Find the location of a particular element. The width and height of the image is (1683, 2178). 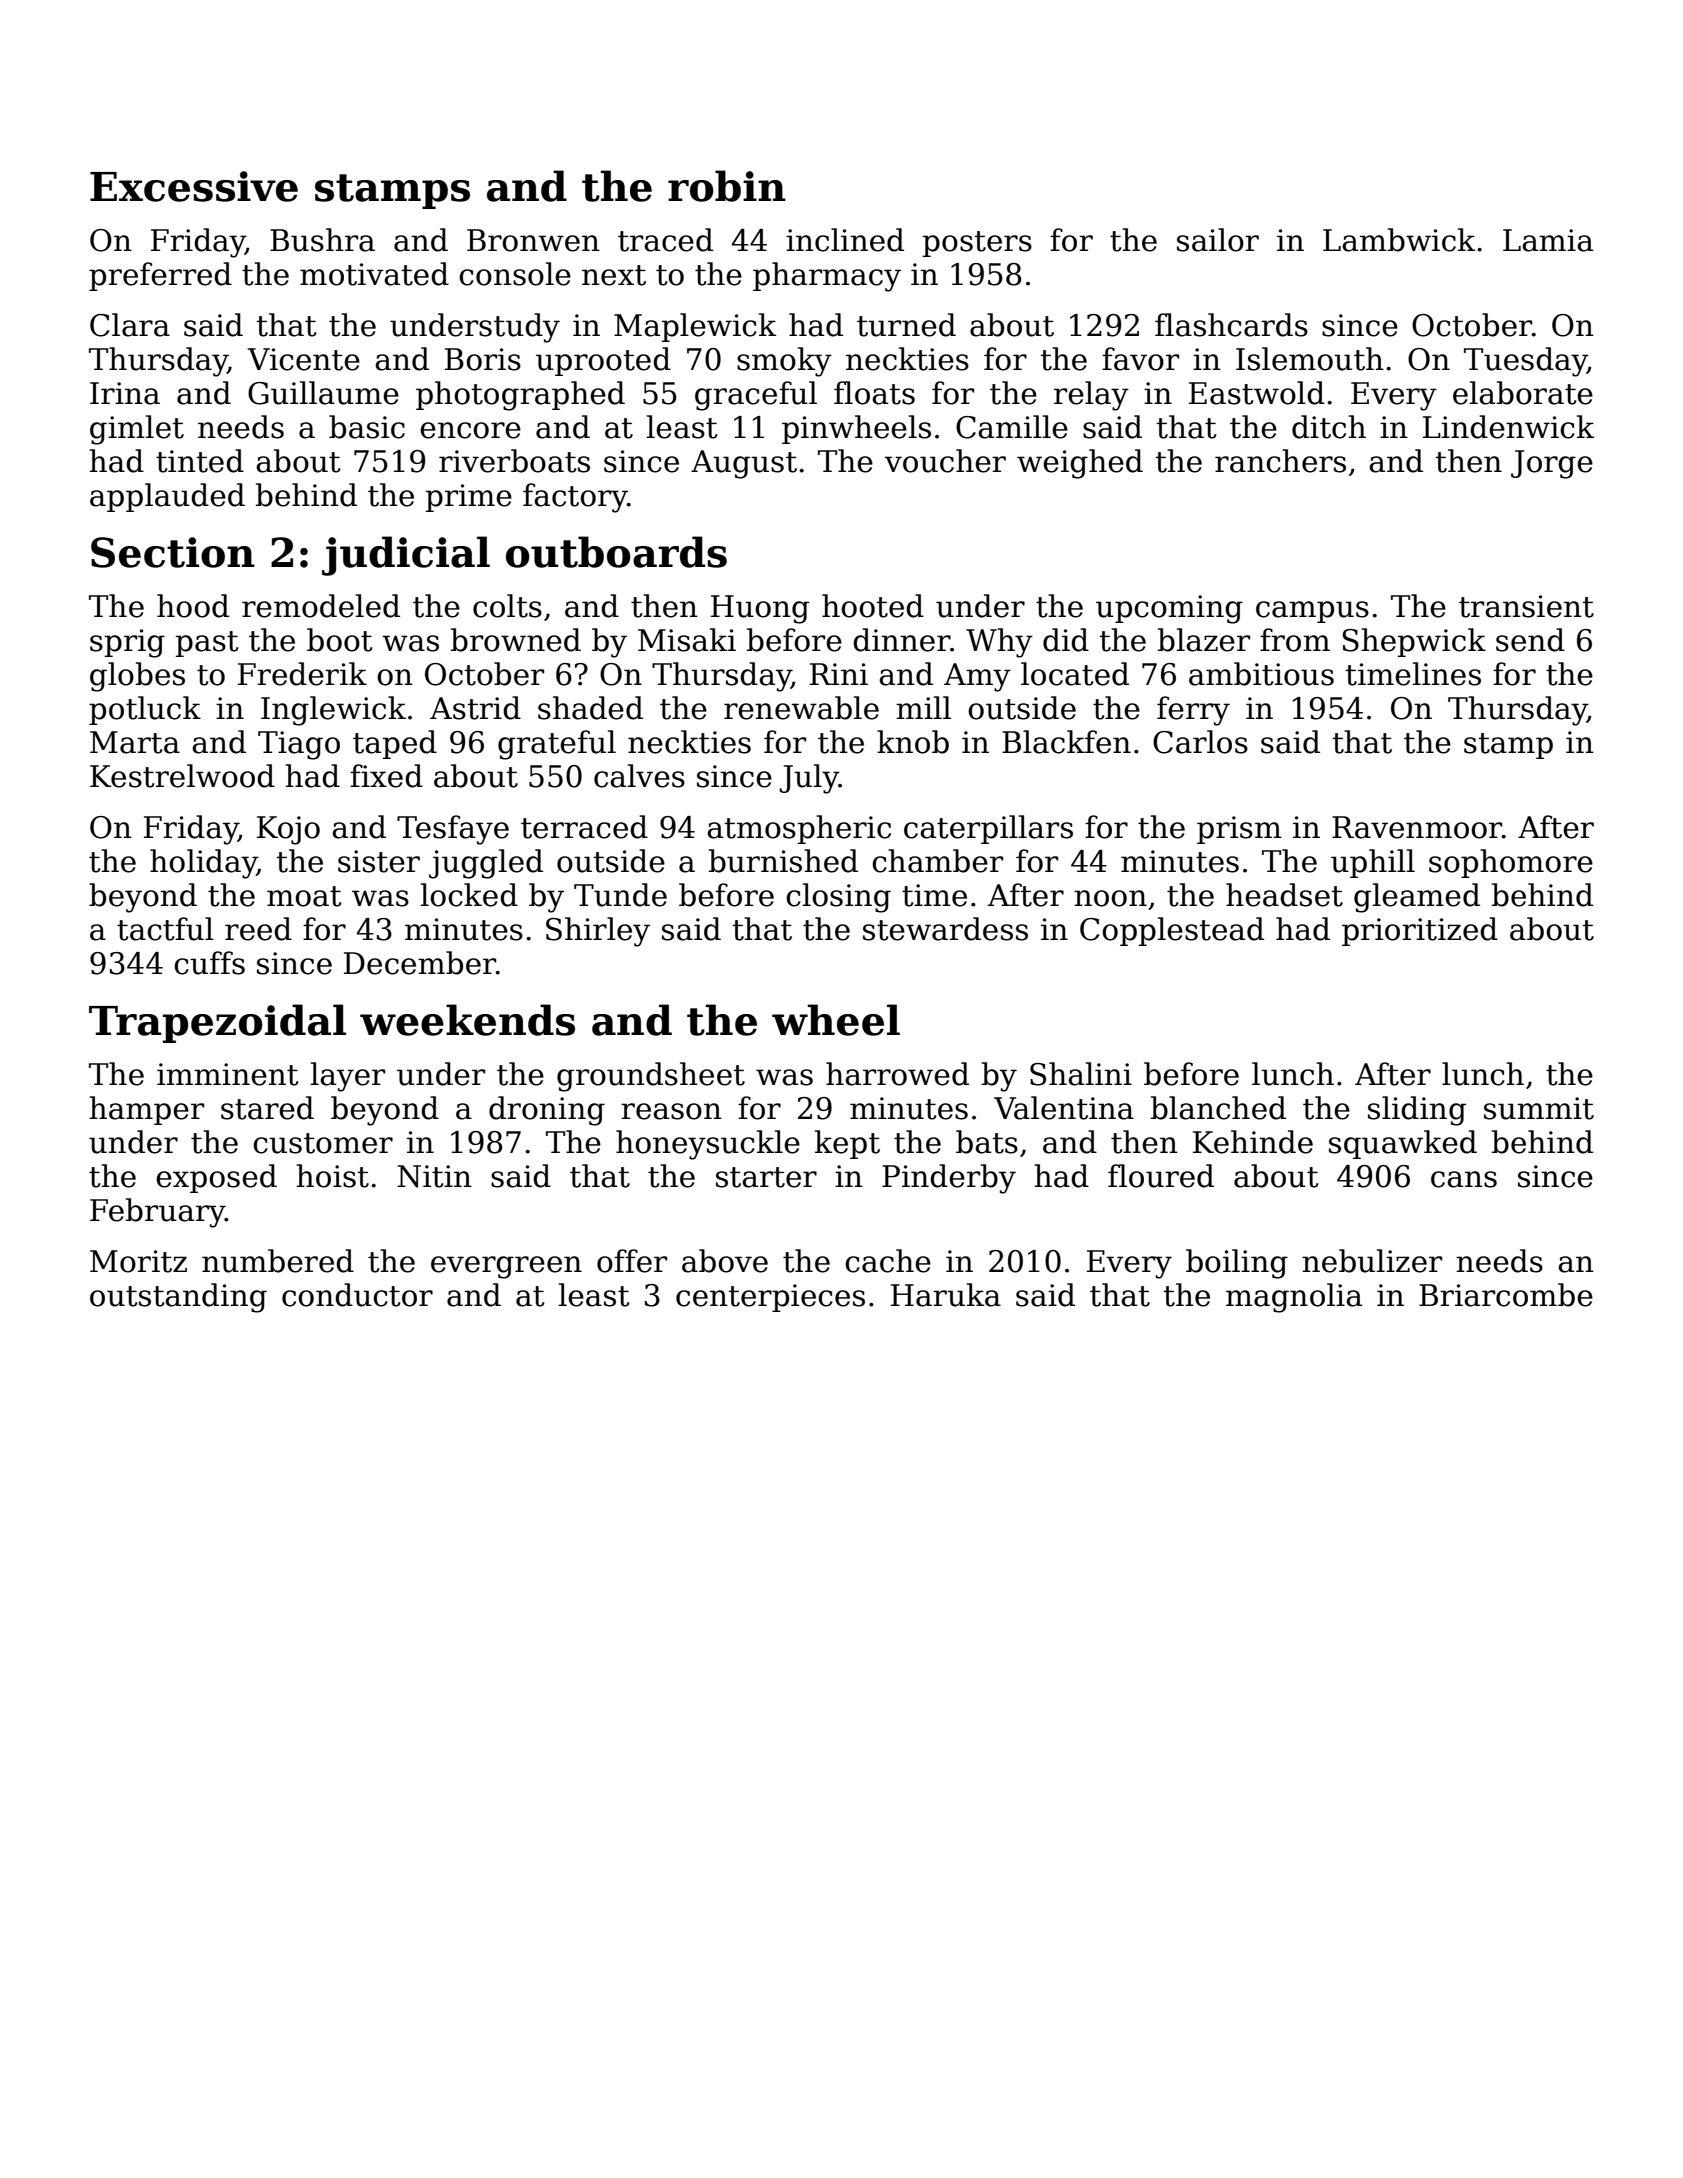

magnolia is located at coordinates (1294, 1298).
